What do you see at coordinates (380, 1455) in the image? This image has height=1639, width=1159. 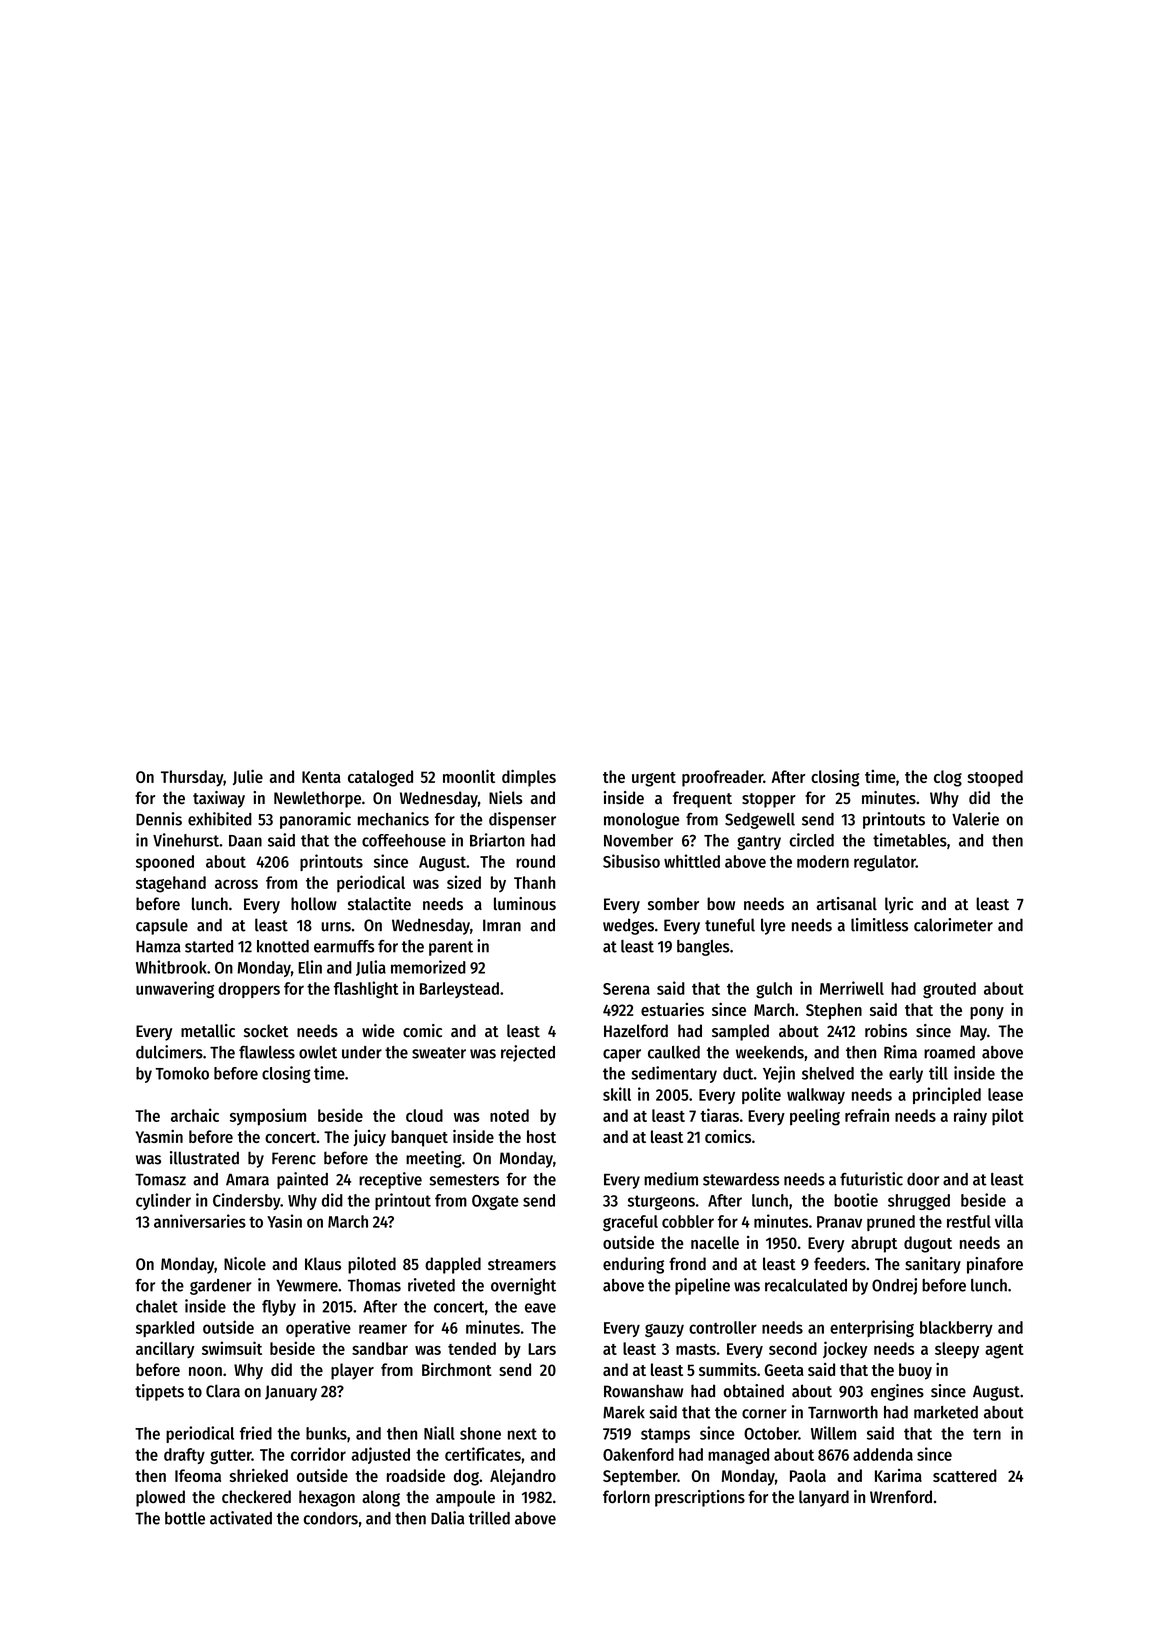 I see `adjusted` at bounding box center [380, 1455].
